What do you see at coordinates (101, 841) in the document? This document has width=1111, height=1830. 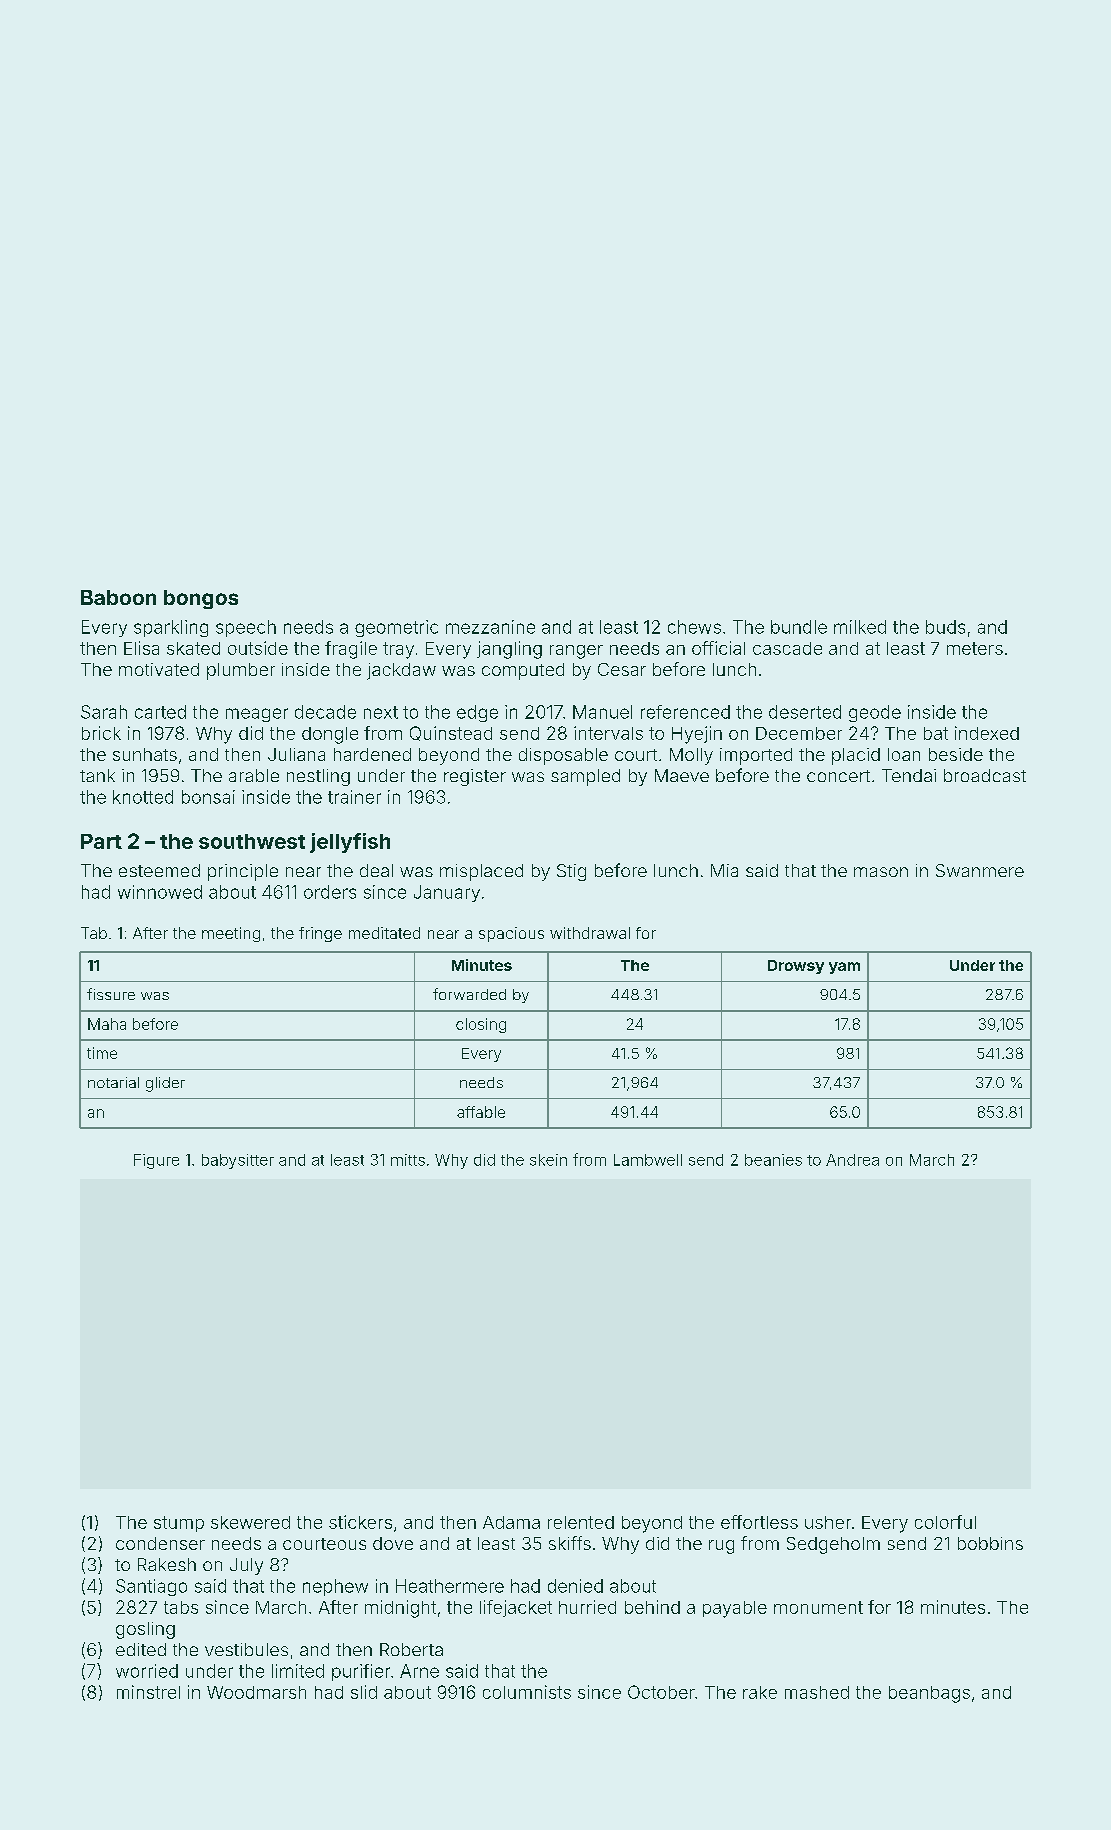 I see `Part` at bounding box center [101, 841].
